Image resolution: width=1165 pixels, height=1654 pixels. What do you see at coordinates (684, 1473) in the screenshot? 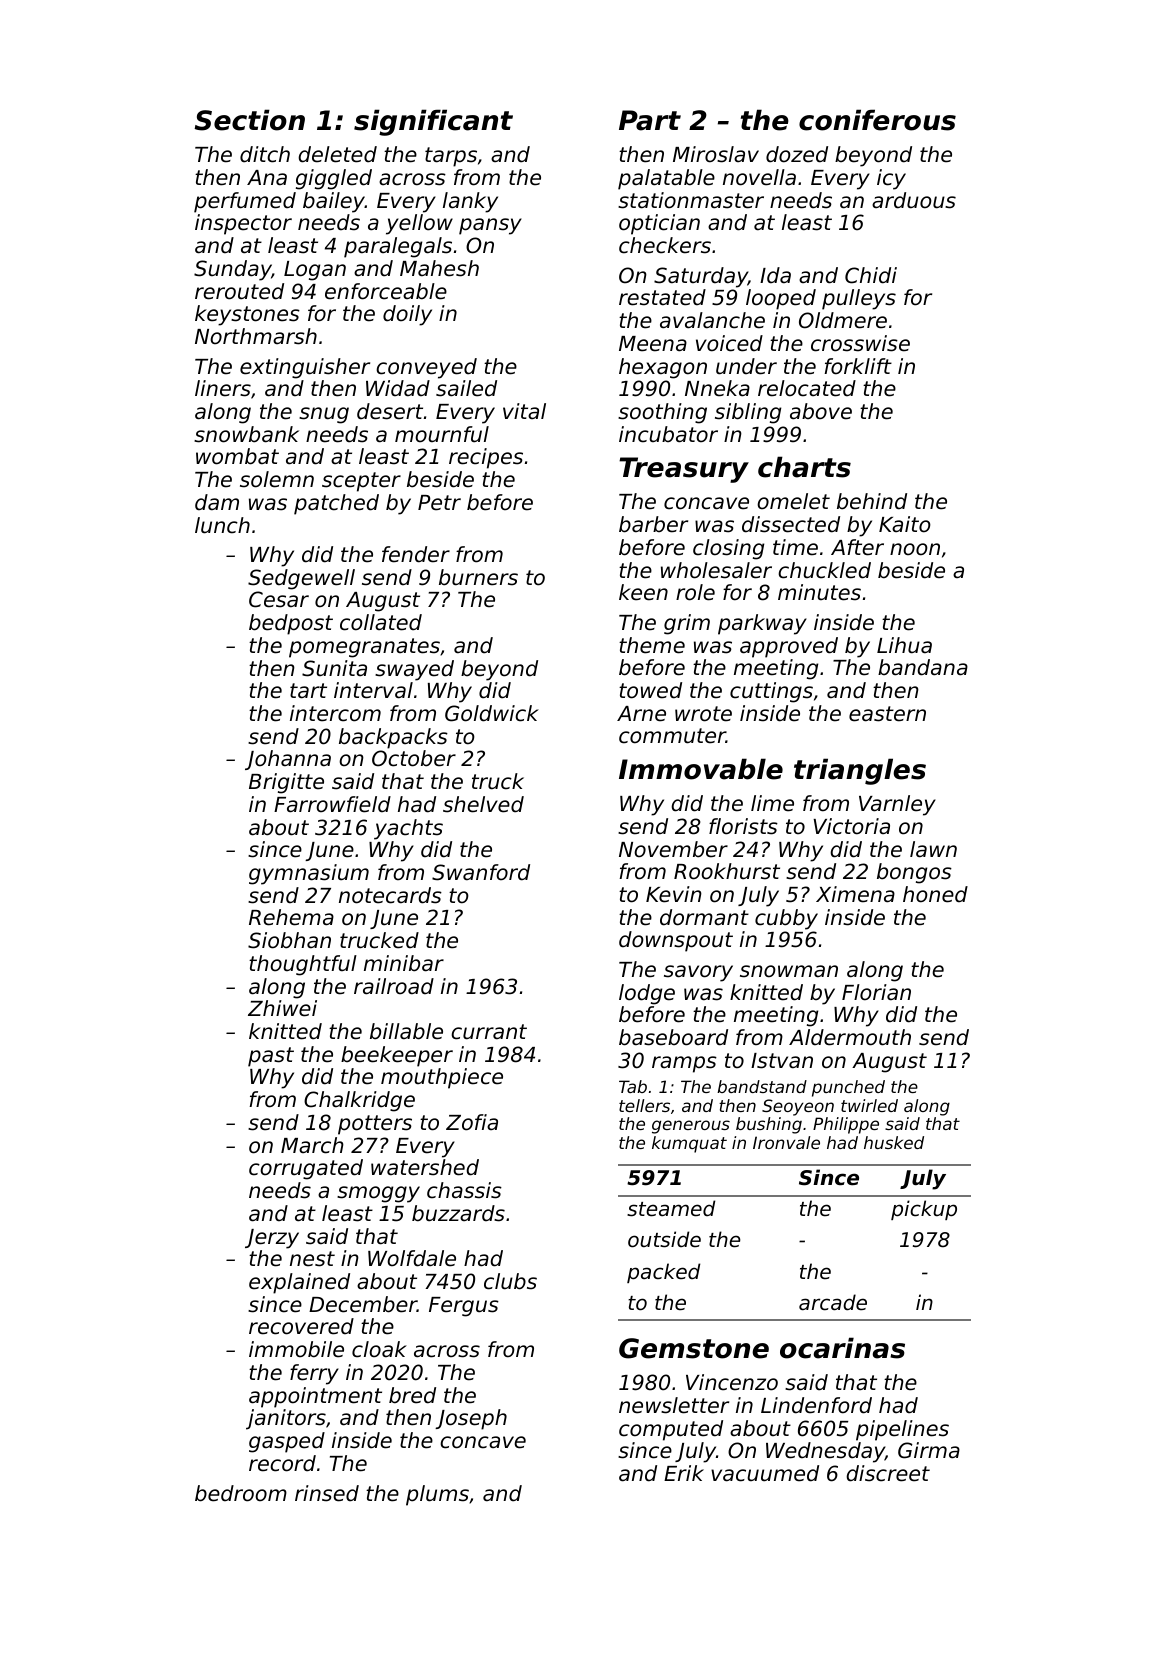
I see `Erik` at bounding box center [684, 1473].
